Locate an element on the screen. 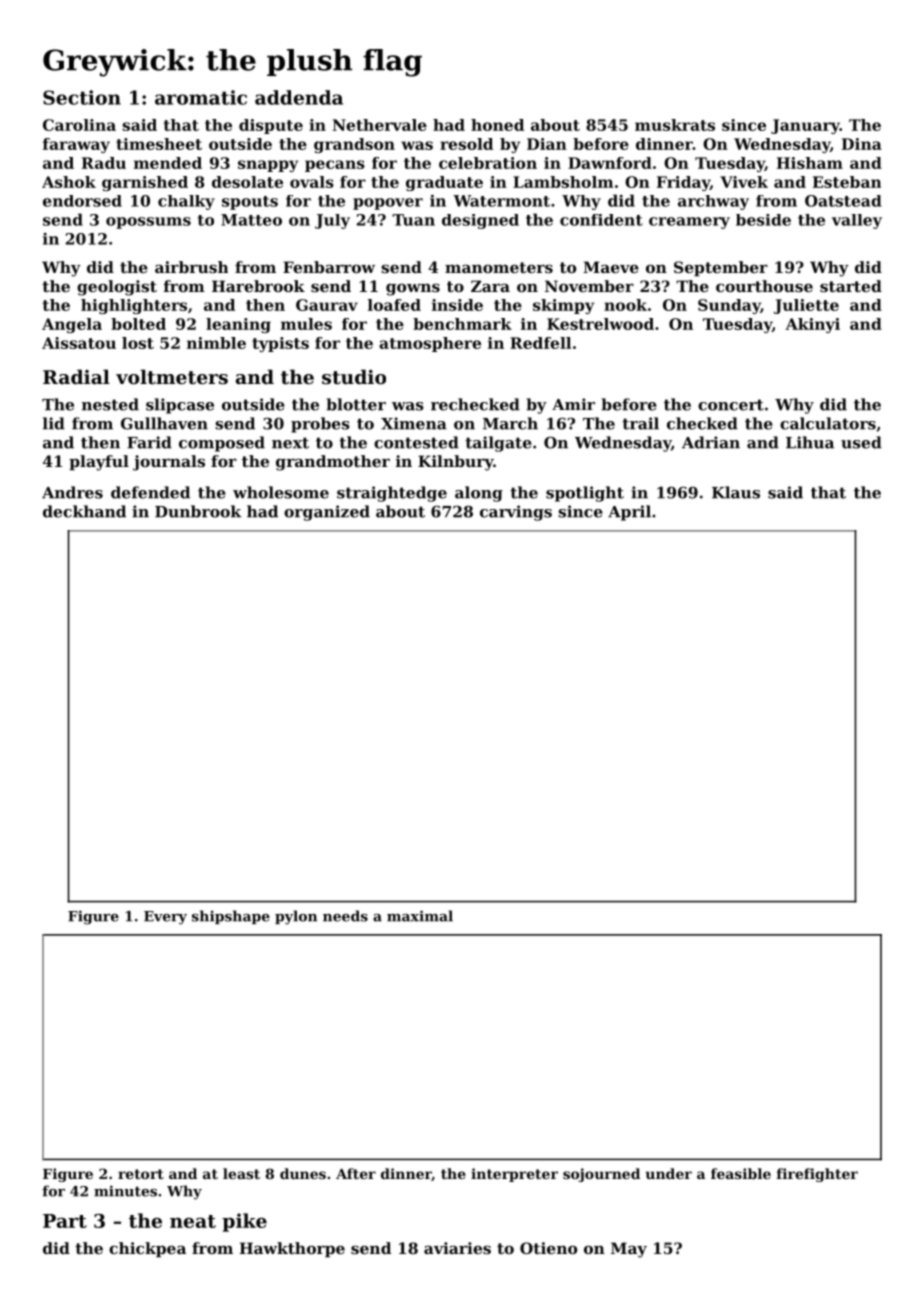 Image resolution: width=924 pixels, height=1308 pixels. popover is located at coordinates (388, 204).
